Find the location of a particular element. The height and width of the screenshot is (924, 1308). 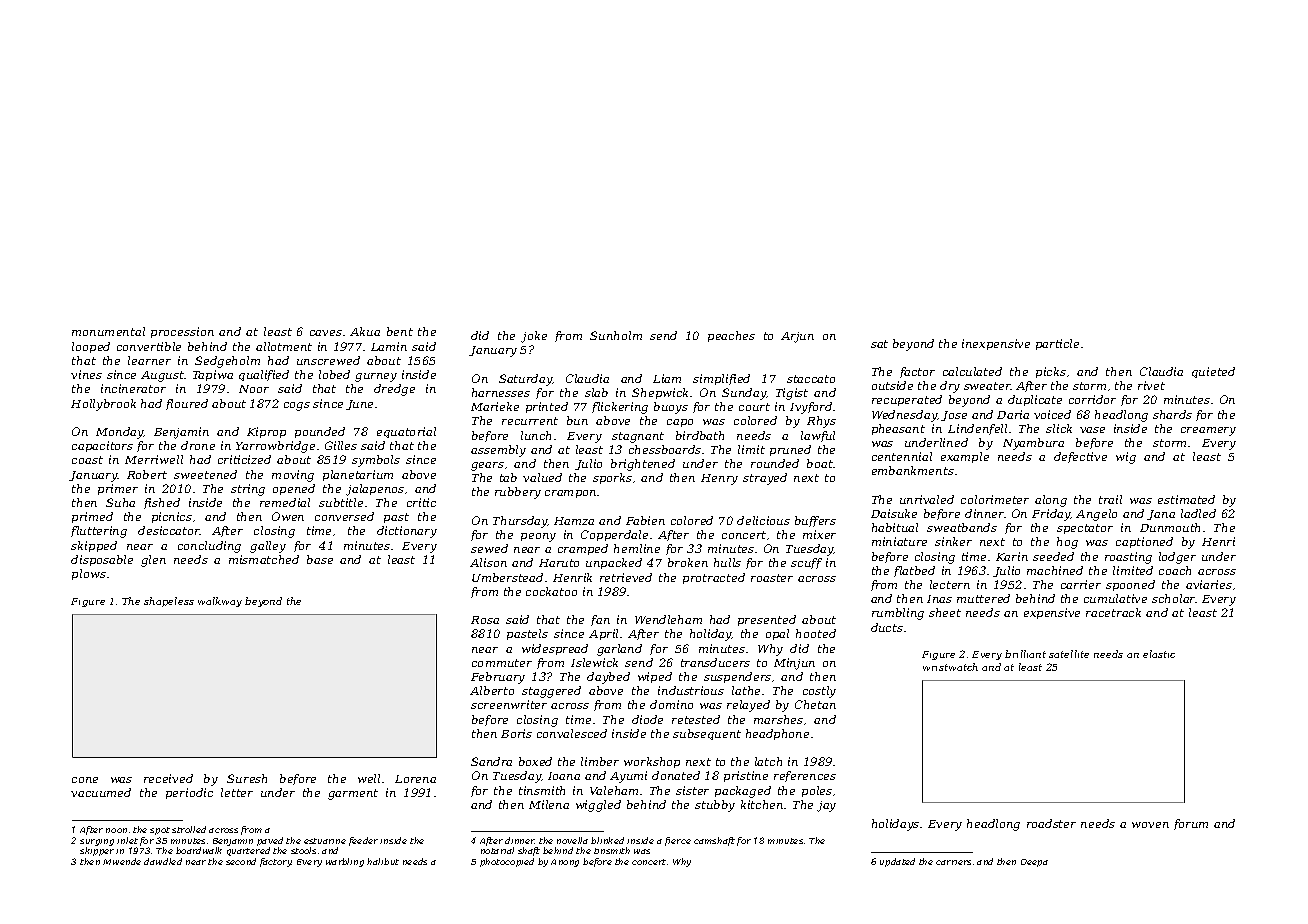

feeder is located at coordinates (363, 841).
